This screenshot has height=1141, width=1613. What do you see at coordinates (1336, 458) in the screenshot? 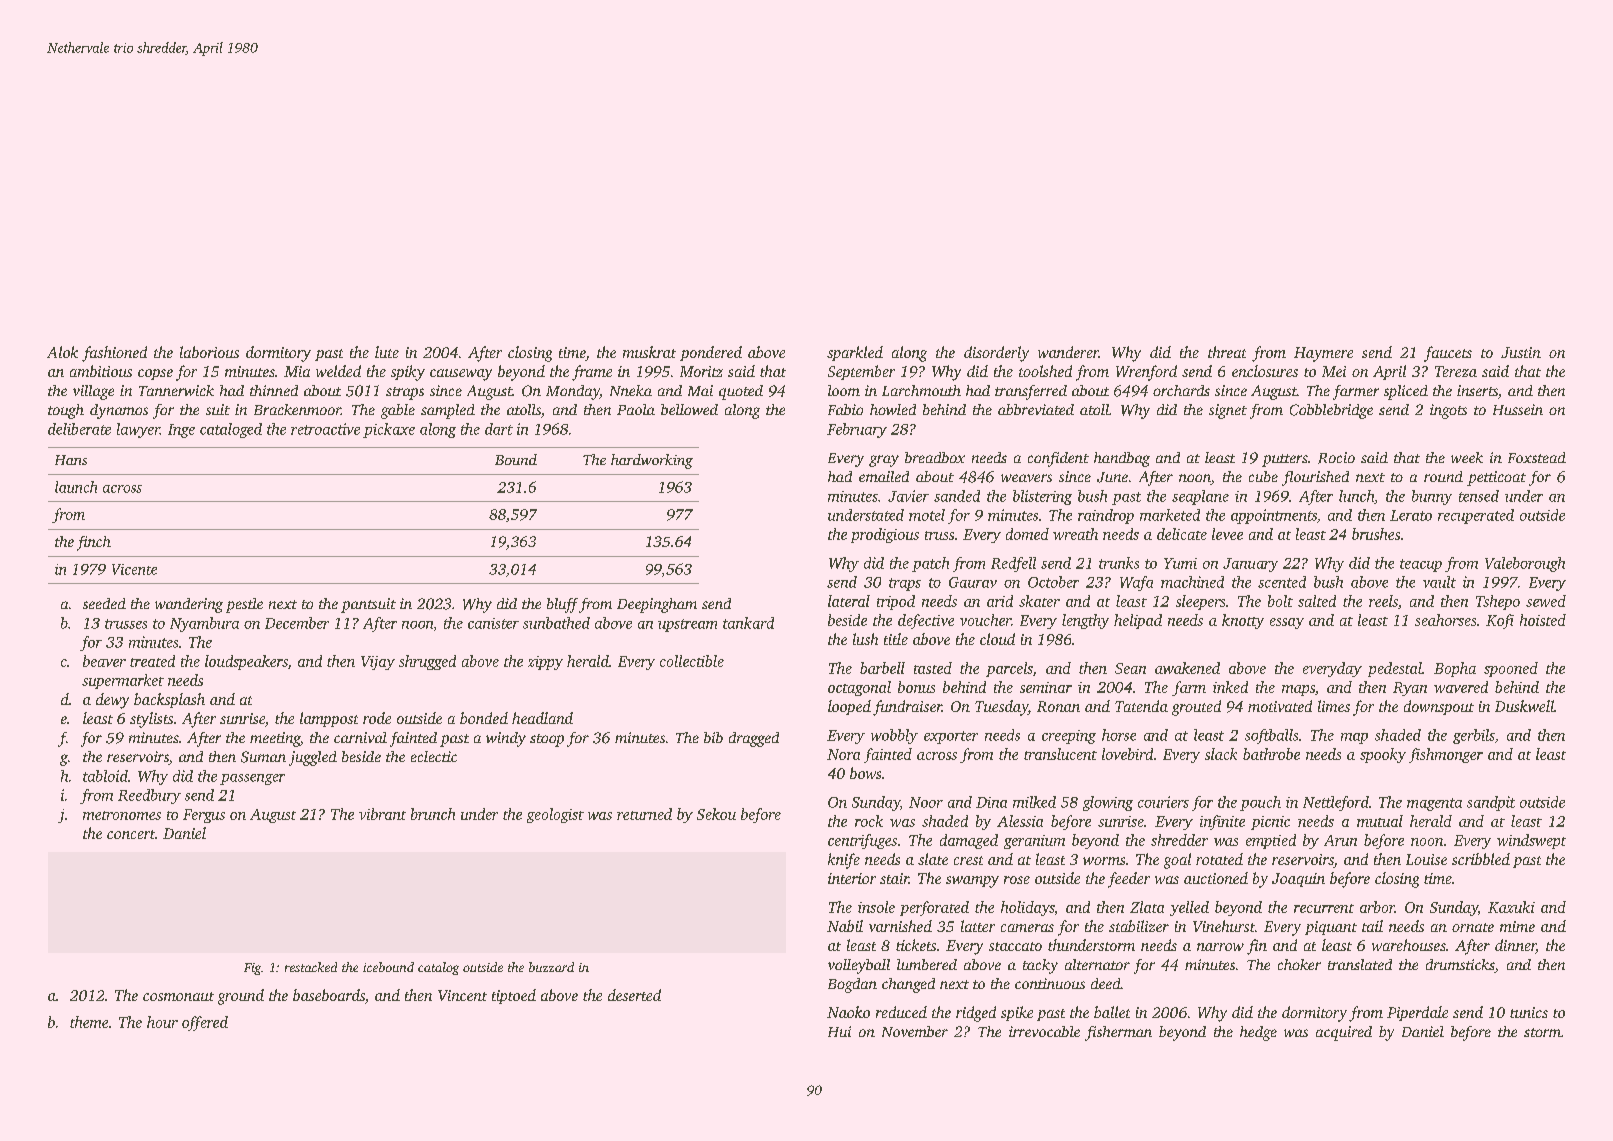
I see `Rocio` at bounding box center [1336, 458].
